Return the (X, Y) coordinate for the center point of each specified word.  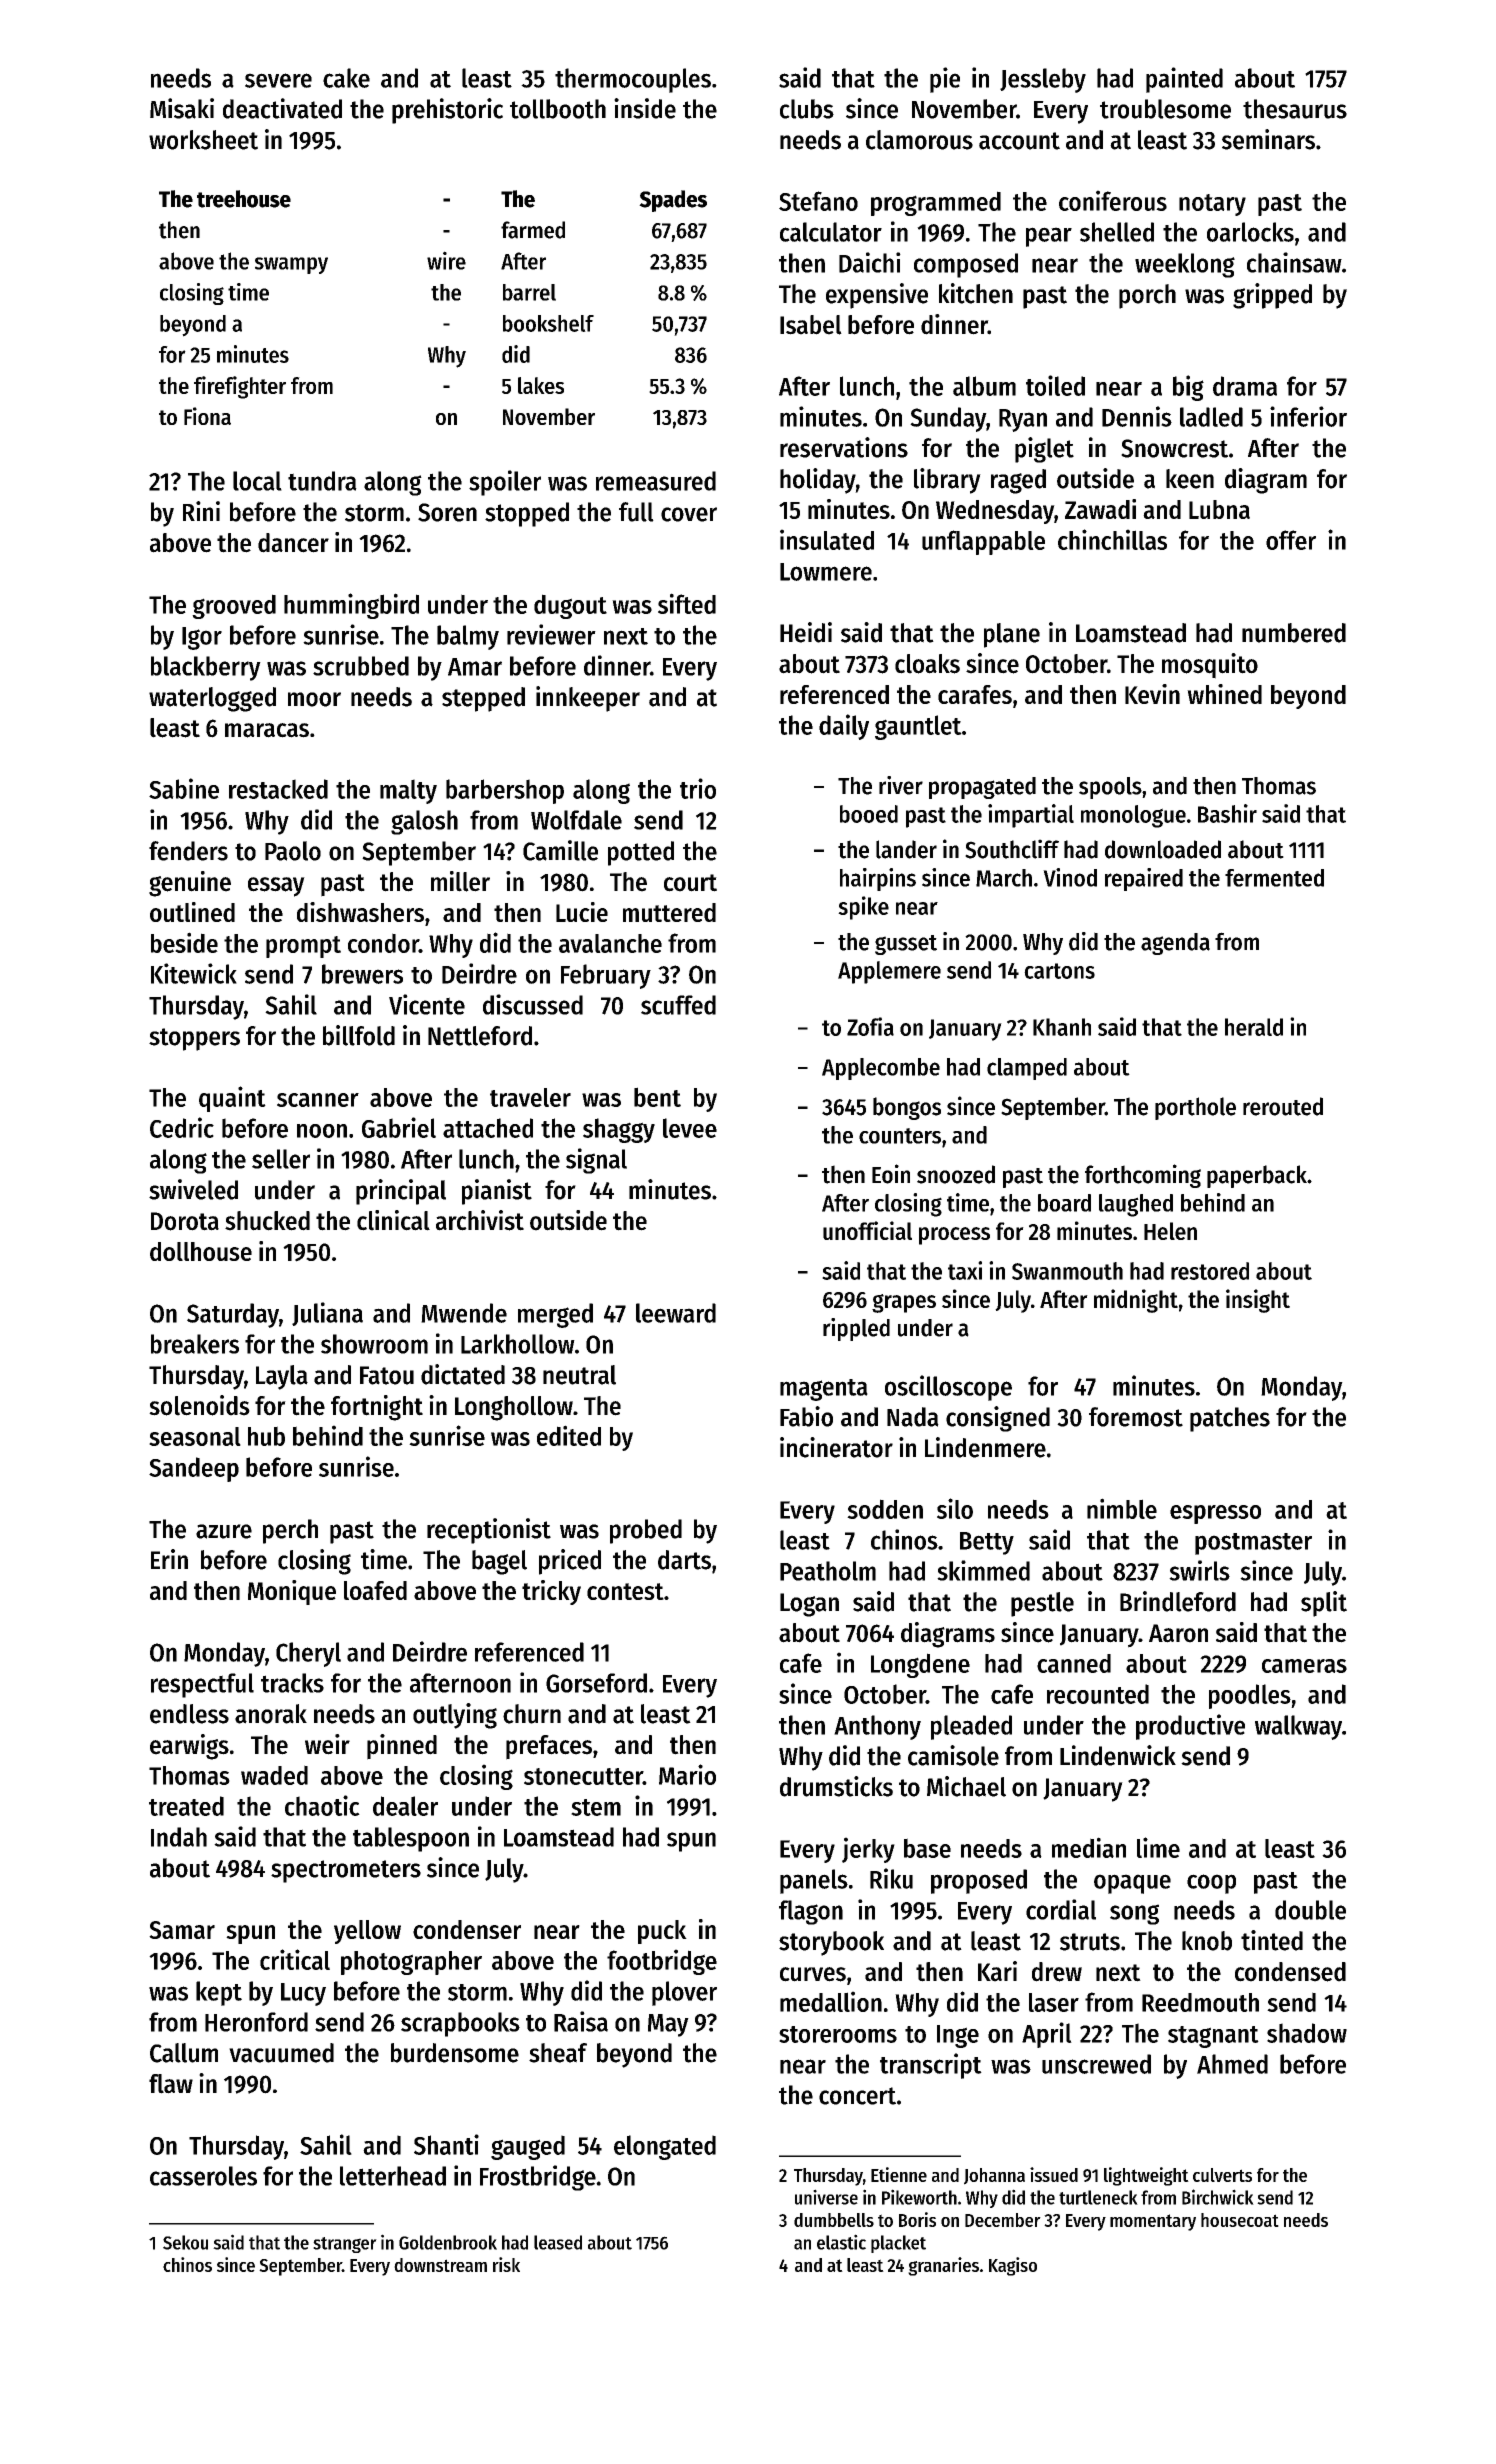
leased (558, 2242)
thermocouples (633, 80)
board (1064, 1203)
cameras (1304, 1666)
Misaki (182, 108)
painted (1184, 80)
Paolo (293, 851)
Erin (169, 1559)
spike (863, 908)
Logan (809, 1605)
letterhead (393, 2176)
